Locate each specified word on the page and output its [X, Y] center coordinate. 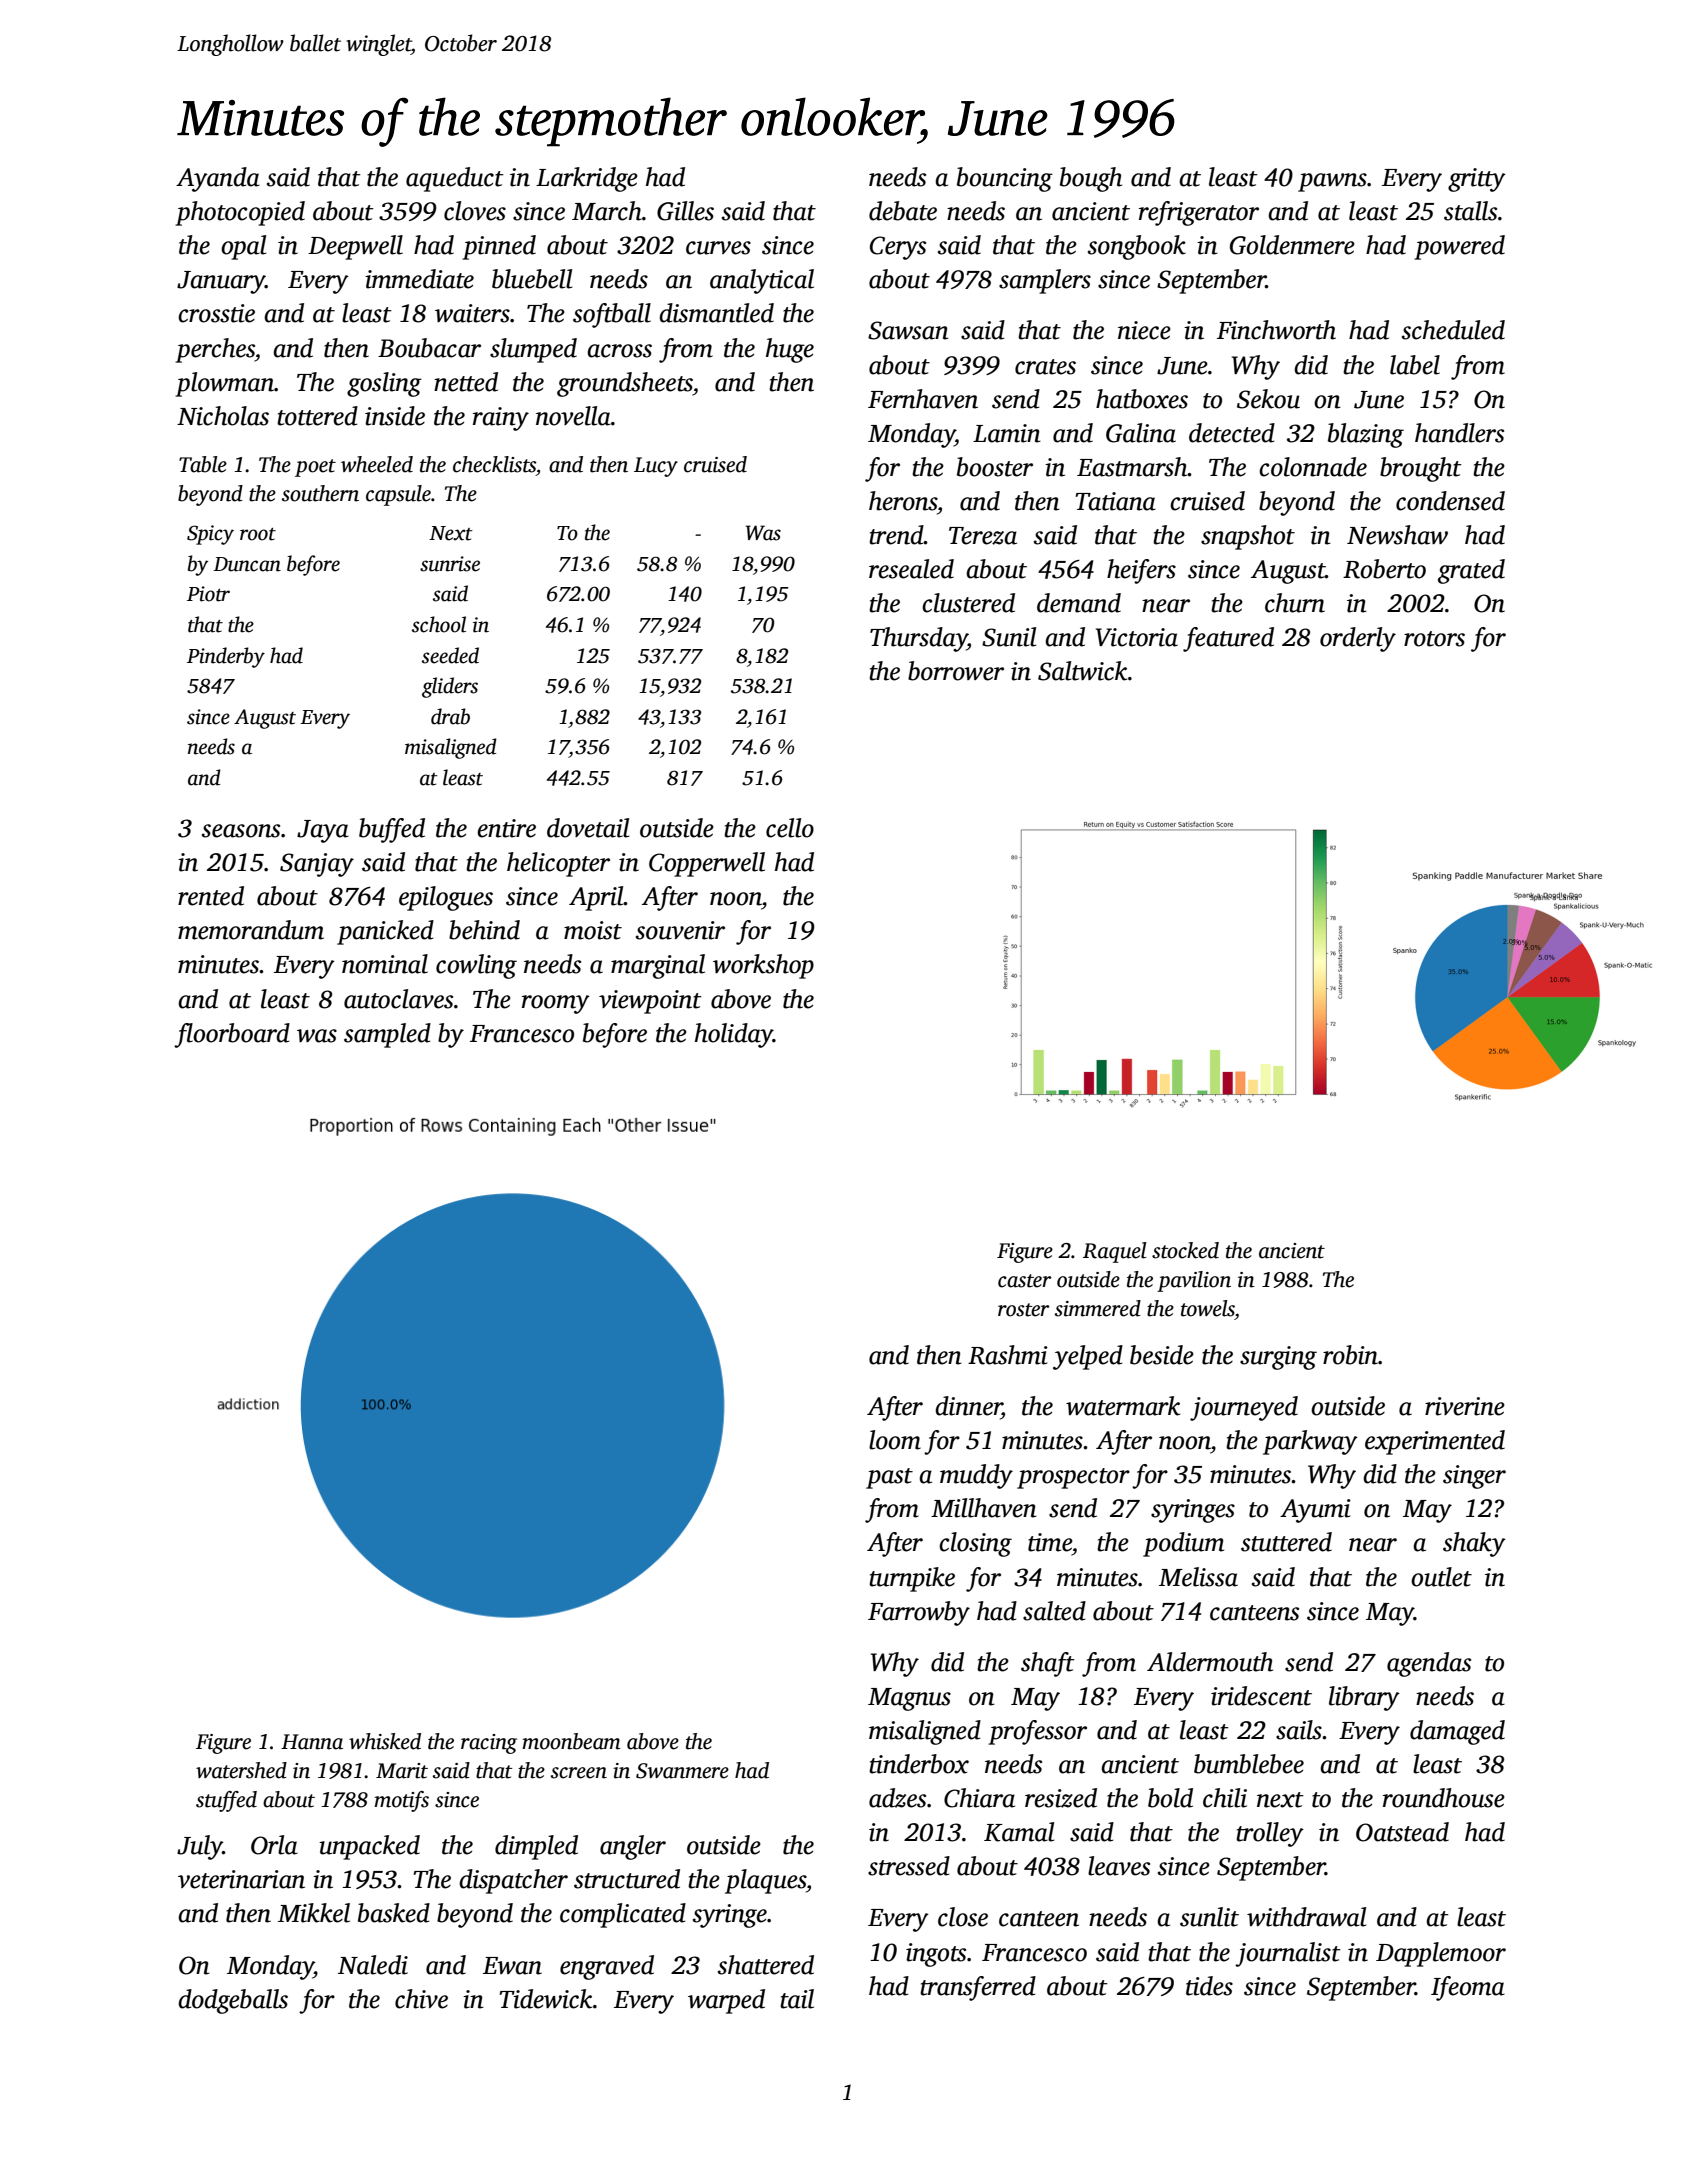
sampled [387, 1035]
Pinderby [226, 657]
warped [726, 2001]
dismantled [716, 313]
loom [895, 1440]
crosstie [216, 313]
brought [1421, 469]
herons [903, 501]
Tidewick [545, 1999]
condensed [1450, 501]
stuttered [1286, 1542]
